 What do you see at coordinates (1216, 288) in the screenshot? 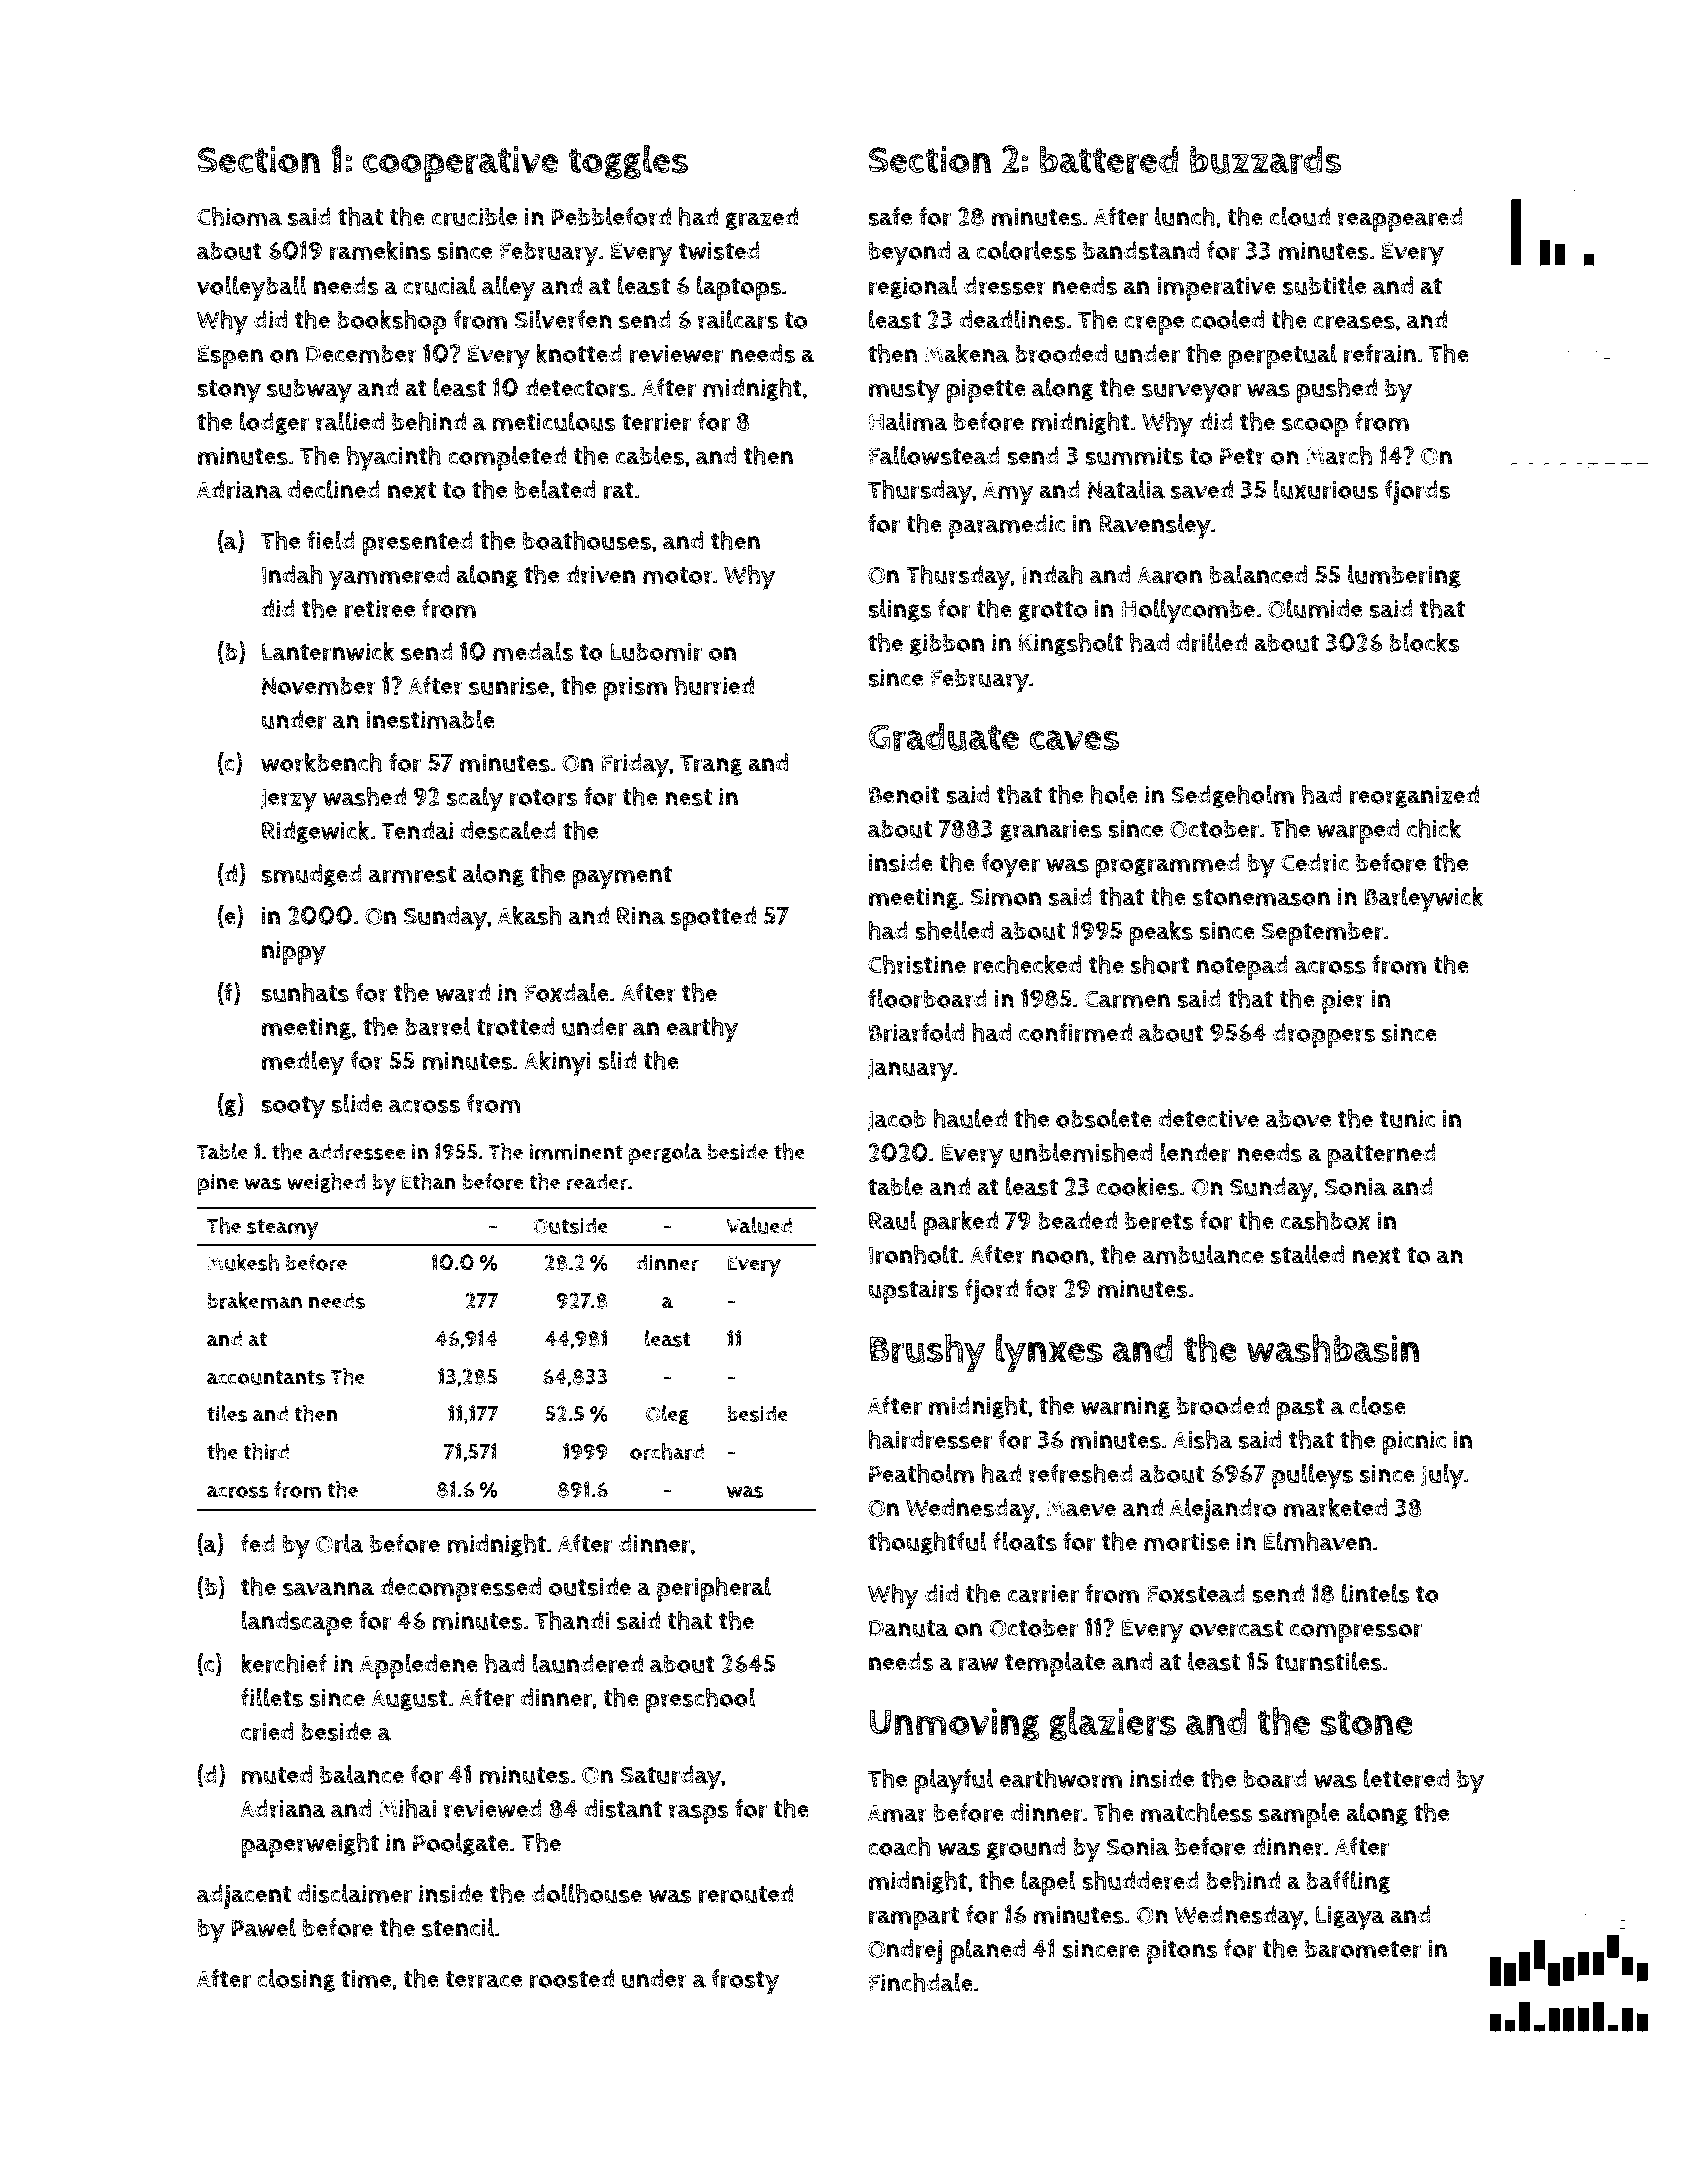
I see `imperative` at bounding box center [1216, 288].
